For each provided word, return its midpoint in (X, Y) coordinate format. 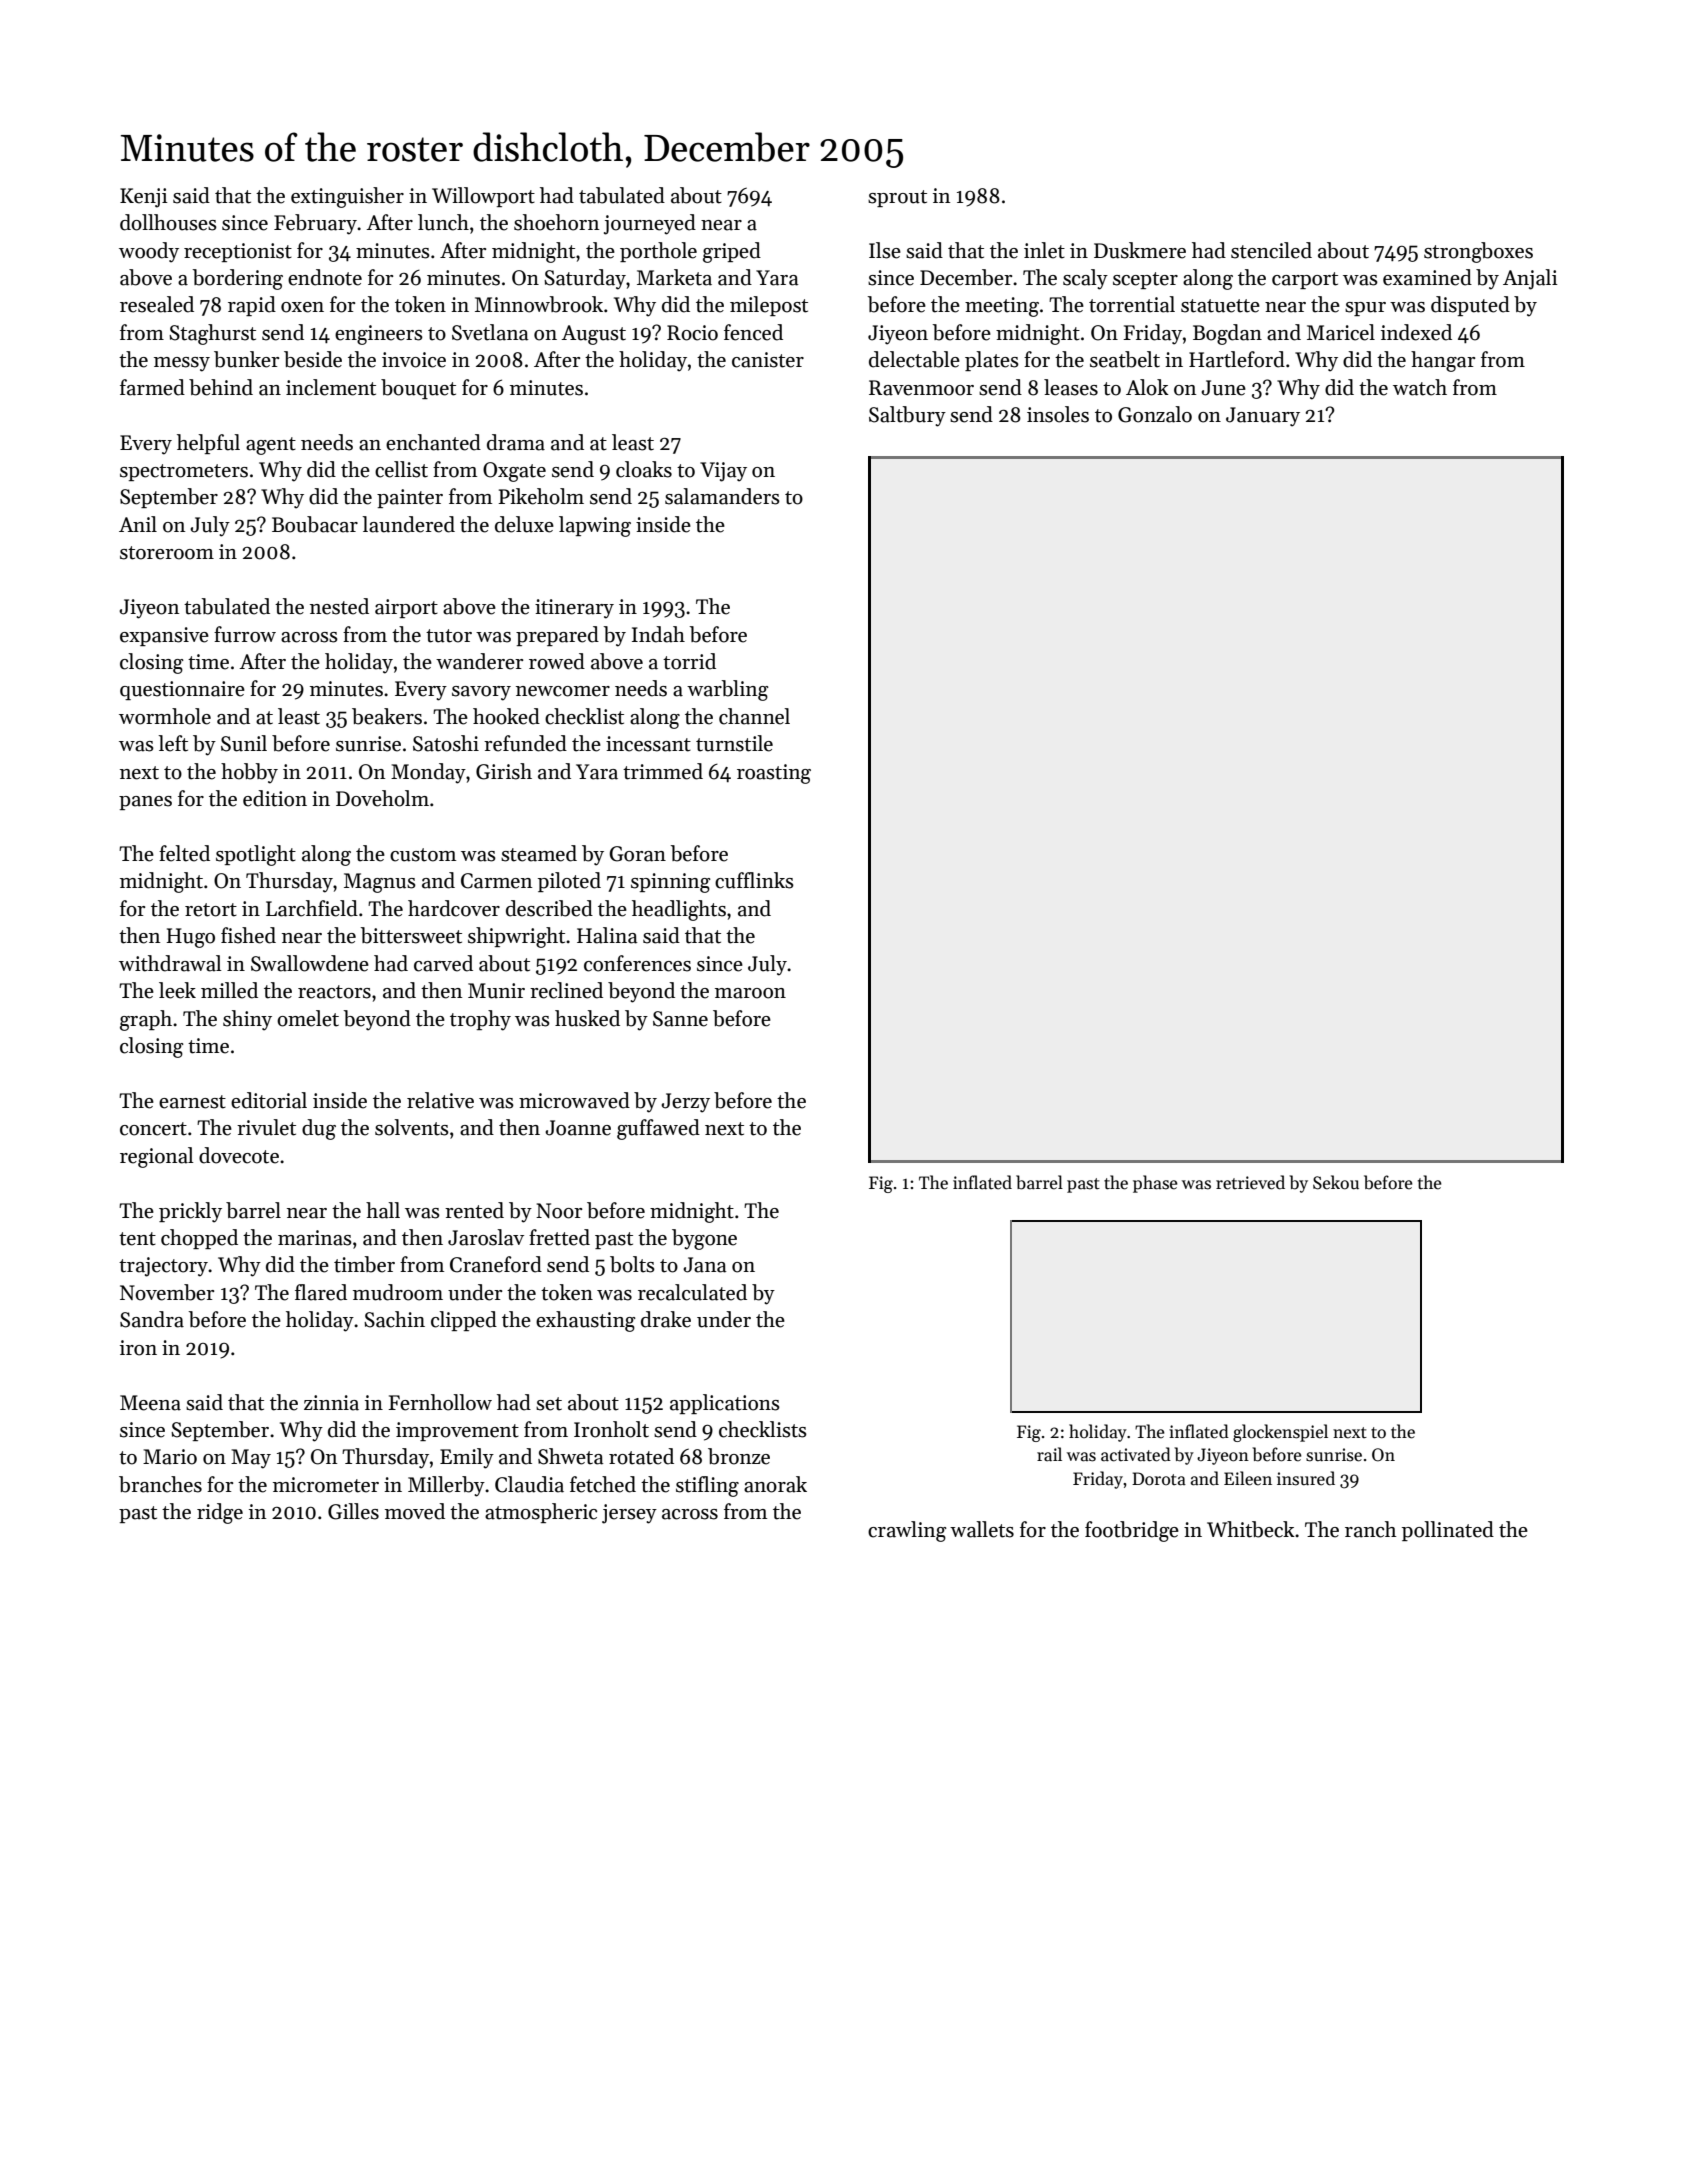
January (1263, 417)
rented (474, 1210)
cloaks (644, 469)
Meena (150, 1403)
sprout (897, 198)
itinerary (574, 609)
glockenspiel (1280, 1433)
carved (443, 963)
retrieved (1250, 1182)
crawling (907, 1531)
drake (666, 1319)
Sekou (1336, 1182)
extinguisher (347, 197)
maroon (750, 993)
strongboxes (1478, 252)
